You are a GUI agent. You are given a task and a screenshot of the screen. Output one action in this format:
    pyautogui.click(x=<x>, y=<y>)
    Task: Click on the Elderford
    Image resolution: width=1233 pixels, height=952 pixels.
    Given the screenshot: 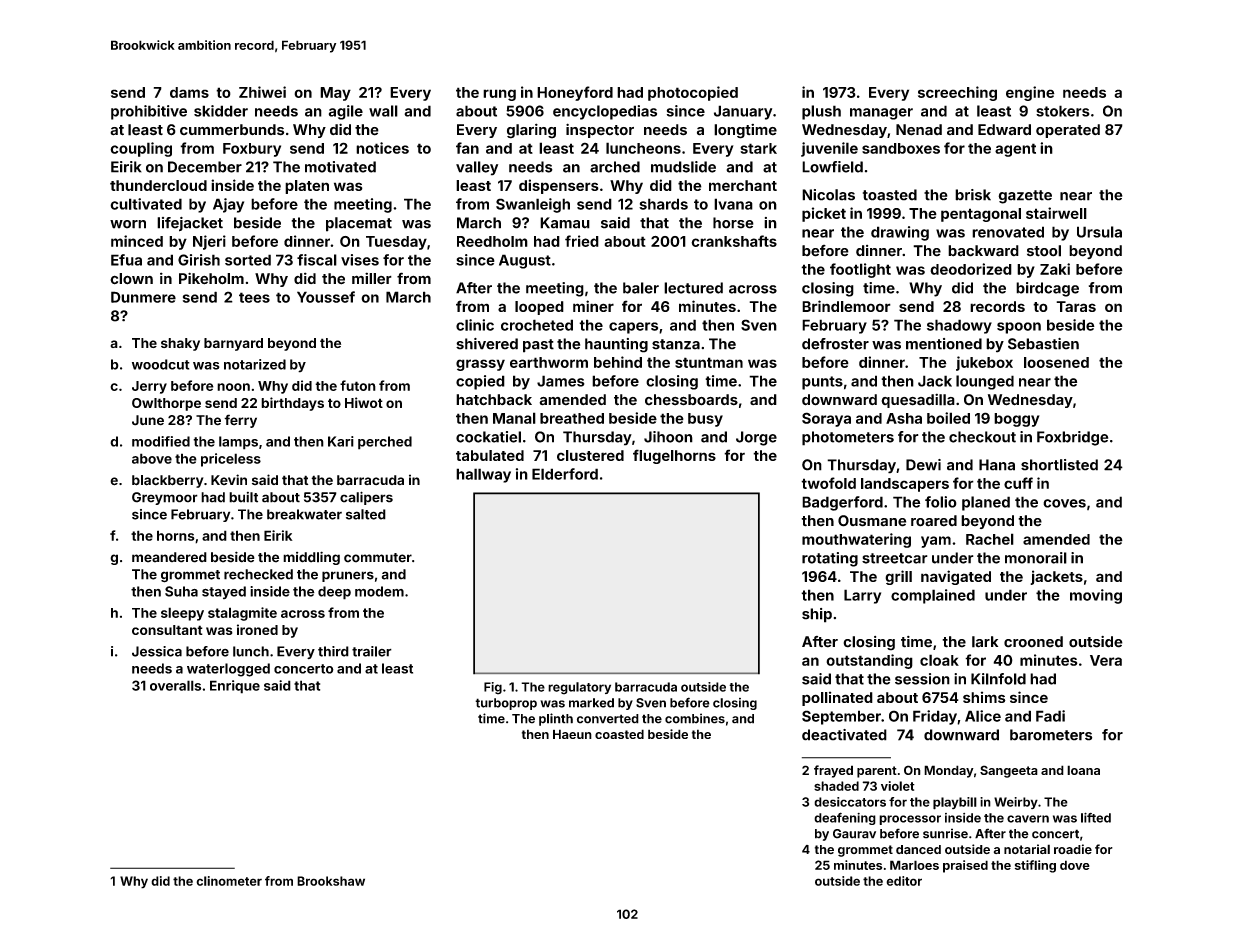 What is the action you would take?
    pyautogui.click(x=565, y=474)
